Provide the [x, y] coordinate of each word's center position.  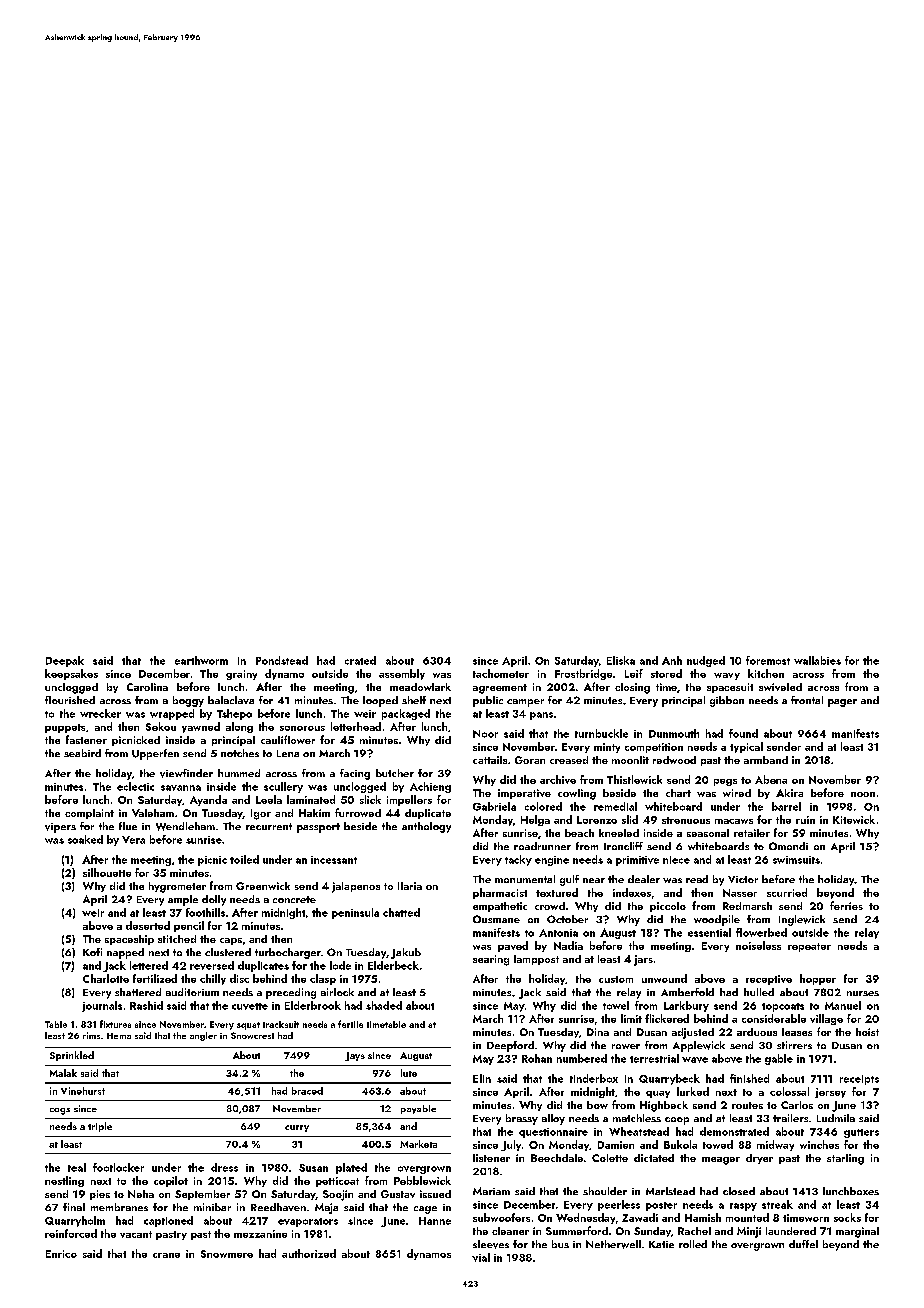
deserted [148, 925]
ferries [846, 905]
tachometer [501, 673]
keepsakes [71, 674]
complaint [89, 814]
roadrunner [542, 846]
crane [166, 1255]
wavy [727, 676]
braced [307, 1091]
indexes [632, 892]
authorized [309, 1253]
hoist [867, 1032]
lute [409, 1073]
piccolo [668, 907]
